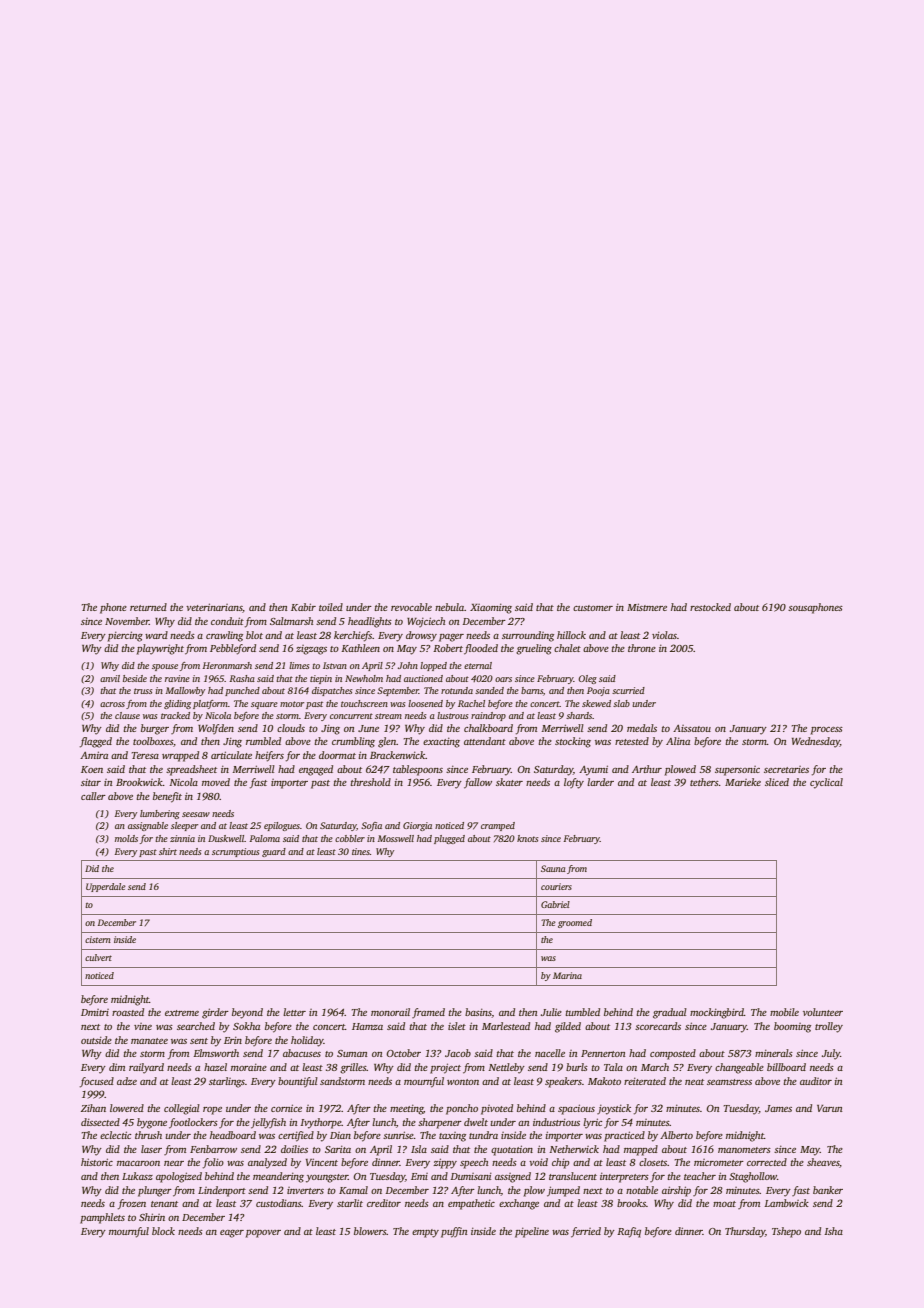 The height and width of the screenshot is (1308, 924). Describe the element at coordinates (263, 1234) in the screenshot. I see `popover` at that location.
